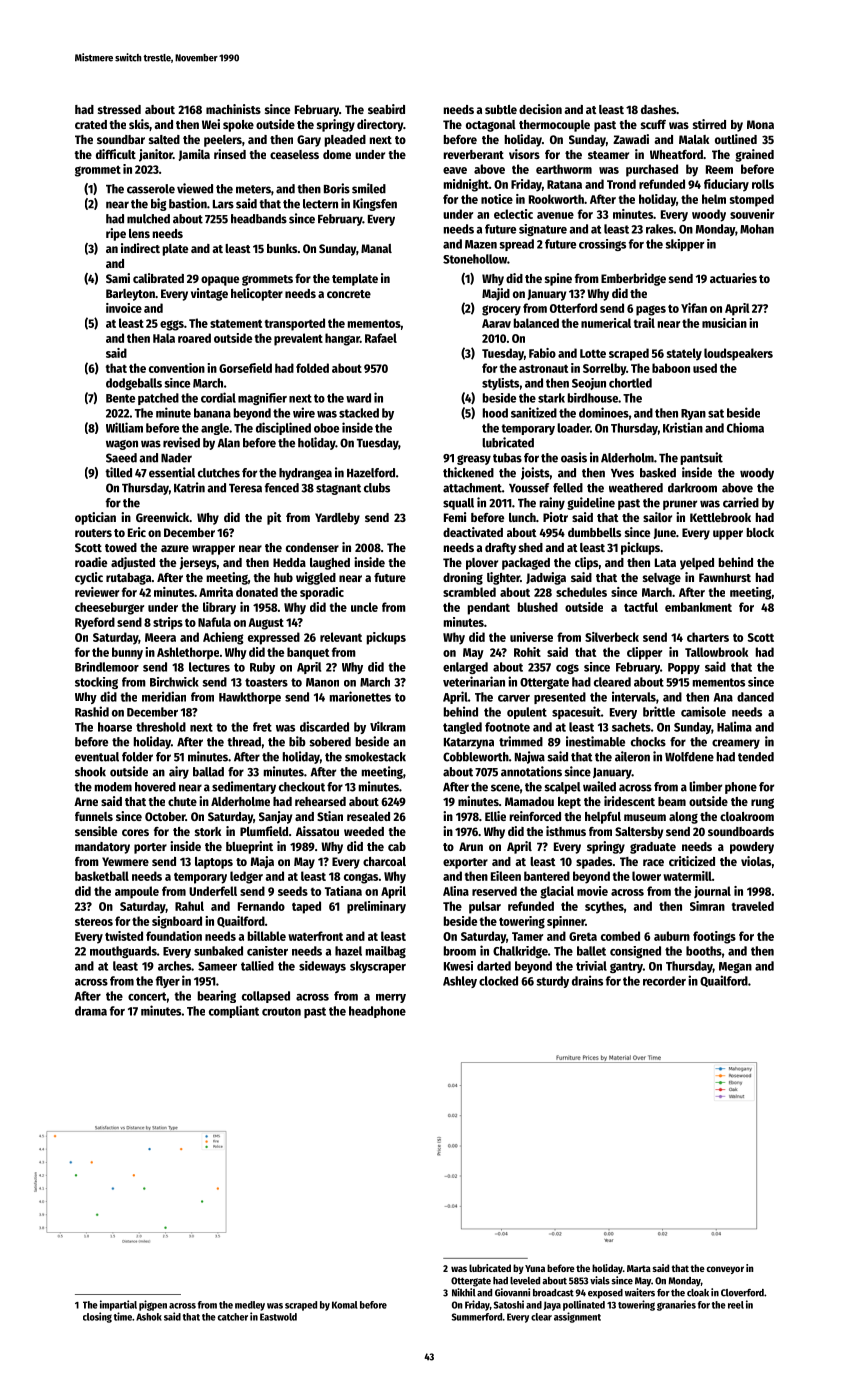 The image size is (849, 1400). Describe the element at coordinates (118, 1305) in the image. I see `impartial` at that location.
